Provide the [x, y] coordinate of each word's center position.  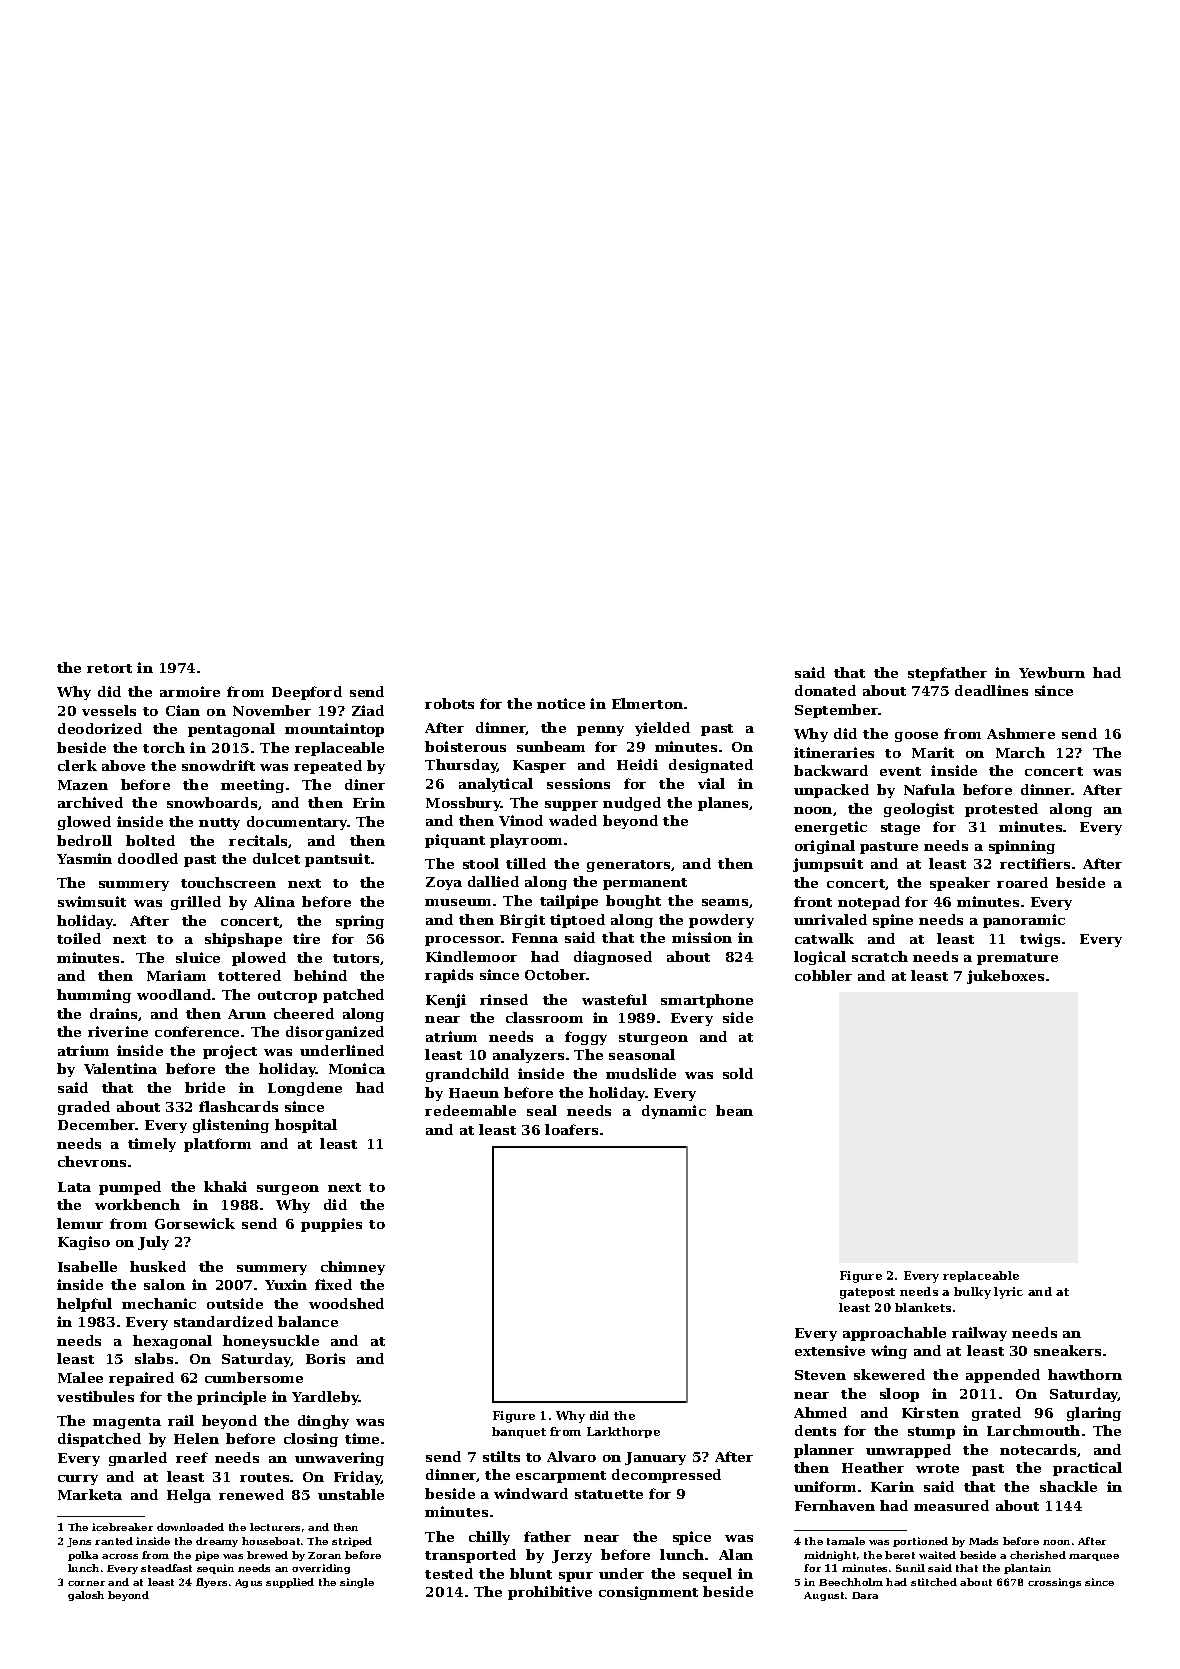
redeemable [470, 1110]
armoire [190, 691]
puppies [331, 1225]
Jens [79, 1542]
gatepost [867, 1293]
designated [711, 766]
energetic [831, 828]
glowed [84, 823]
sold [738, 1073]
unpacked [831, 791]
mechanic [159, 1303]
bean [734, 1110]
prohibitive [550, 1593]
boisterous [465, 746]
